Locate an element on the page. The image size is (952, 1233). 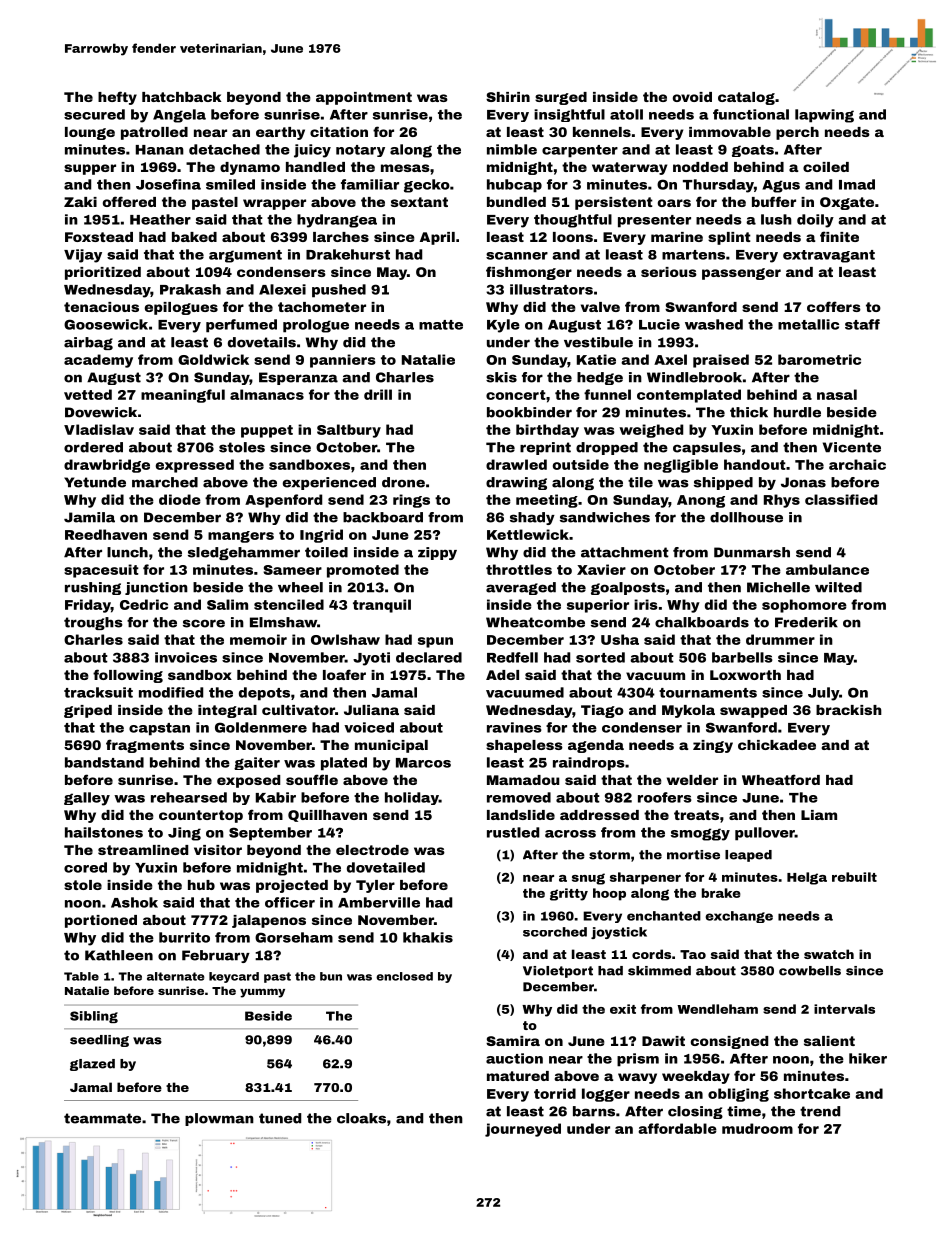
skimmed is located at coordinates (659, 971).
